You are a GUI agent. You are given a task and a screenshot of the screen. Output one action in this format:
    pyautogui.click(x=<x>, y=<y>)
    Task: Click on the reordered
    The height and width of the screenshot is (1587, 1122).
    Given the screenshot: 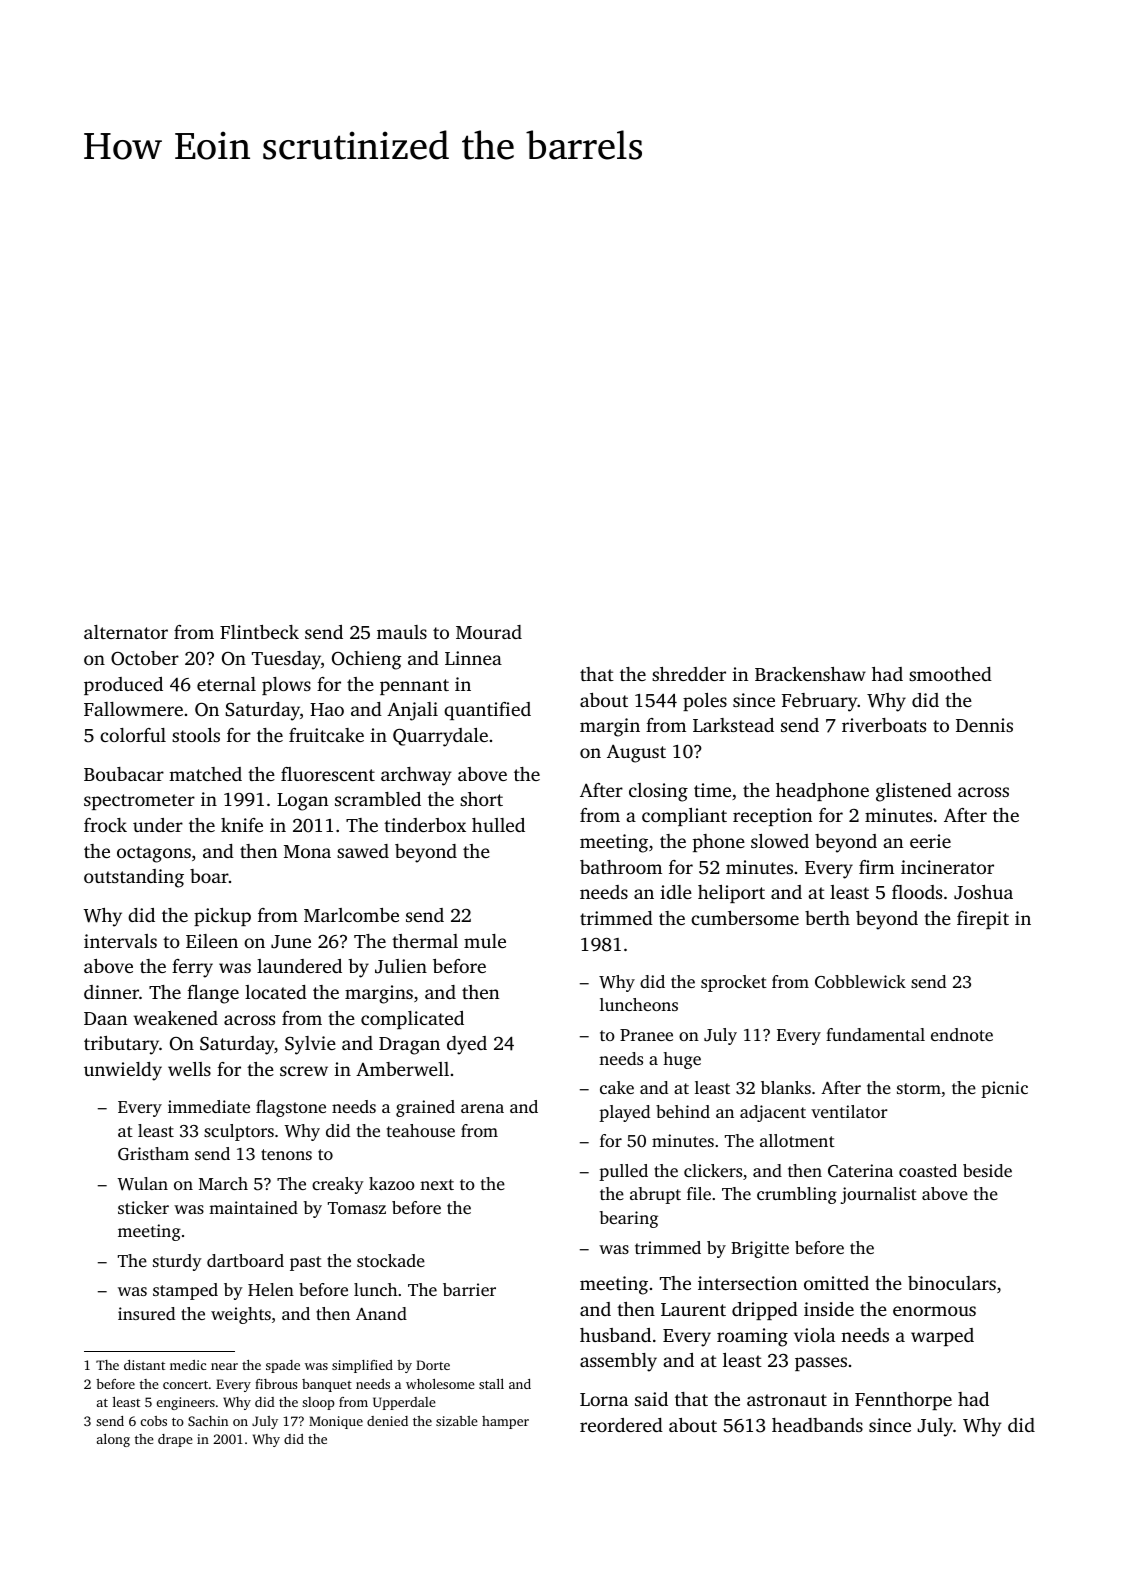 What is the action you would take?
    pyautogui.click(x=621, y=1425)
